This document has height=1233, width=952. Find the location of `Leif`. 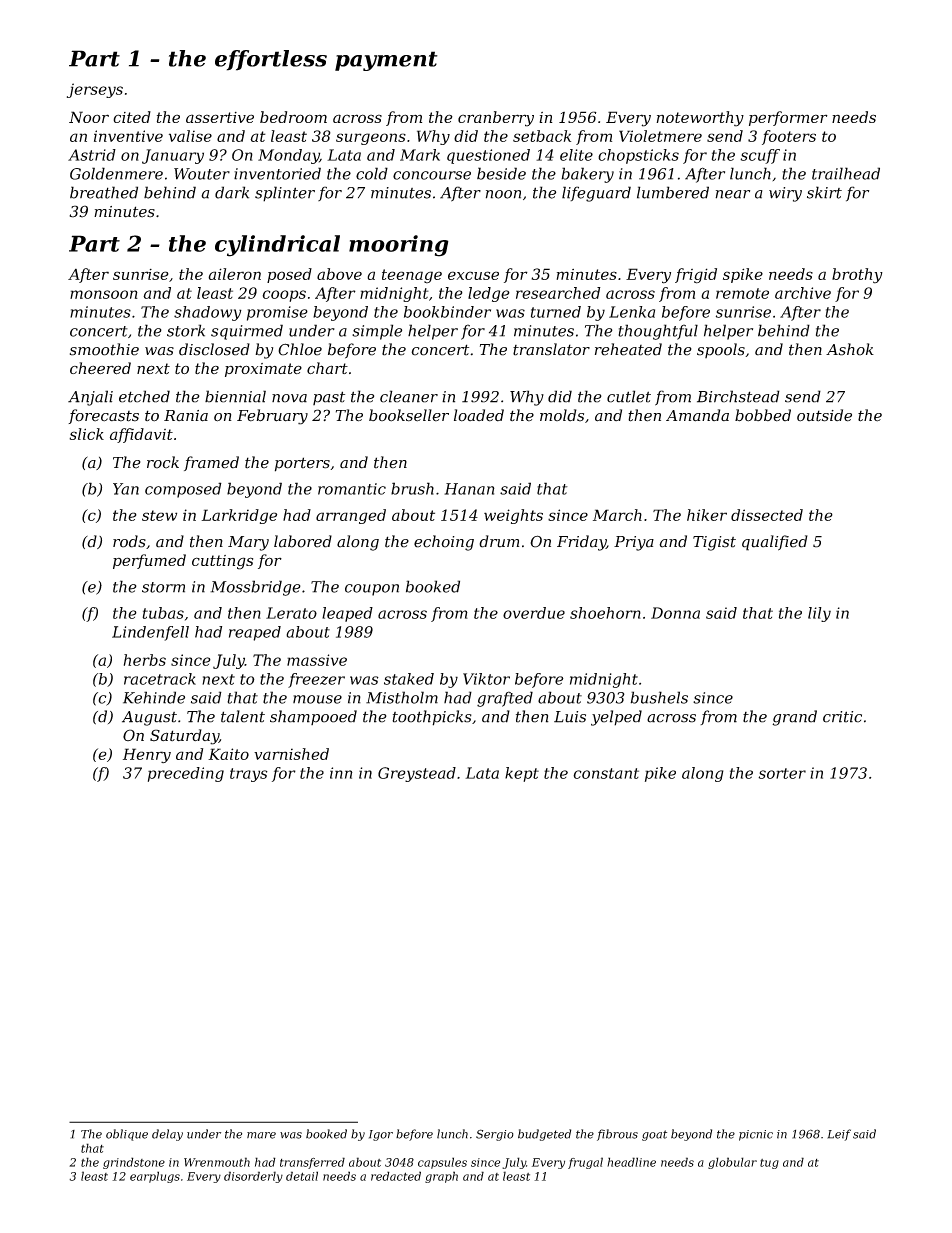

Leif is located at coordinates (839, 1135).
